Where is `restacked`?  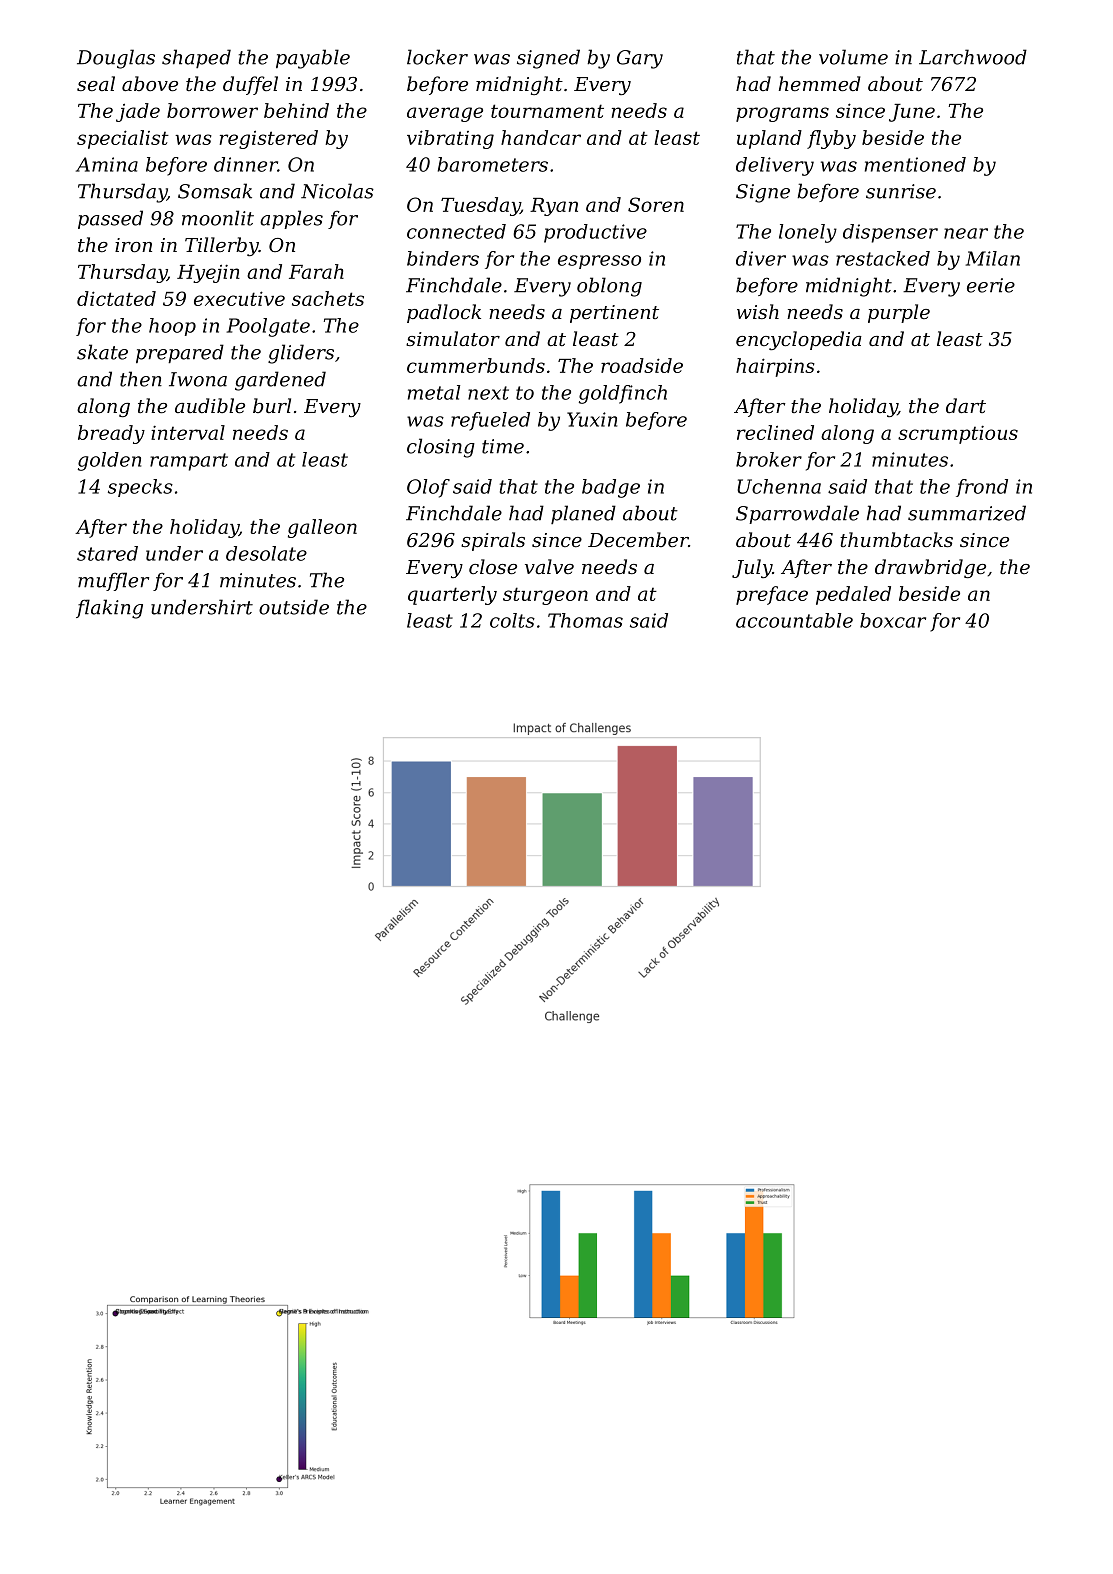 restacked is located at coordinates (883, 258).
